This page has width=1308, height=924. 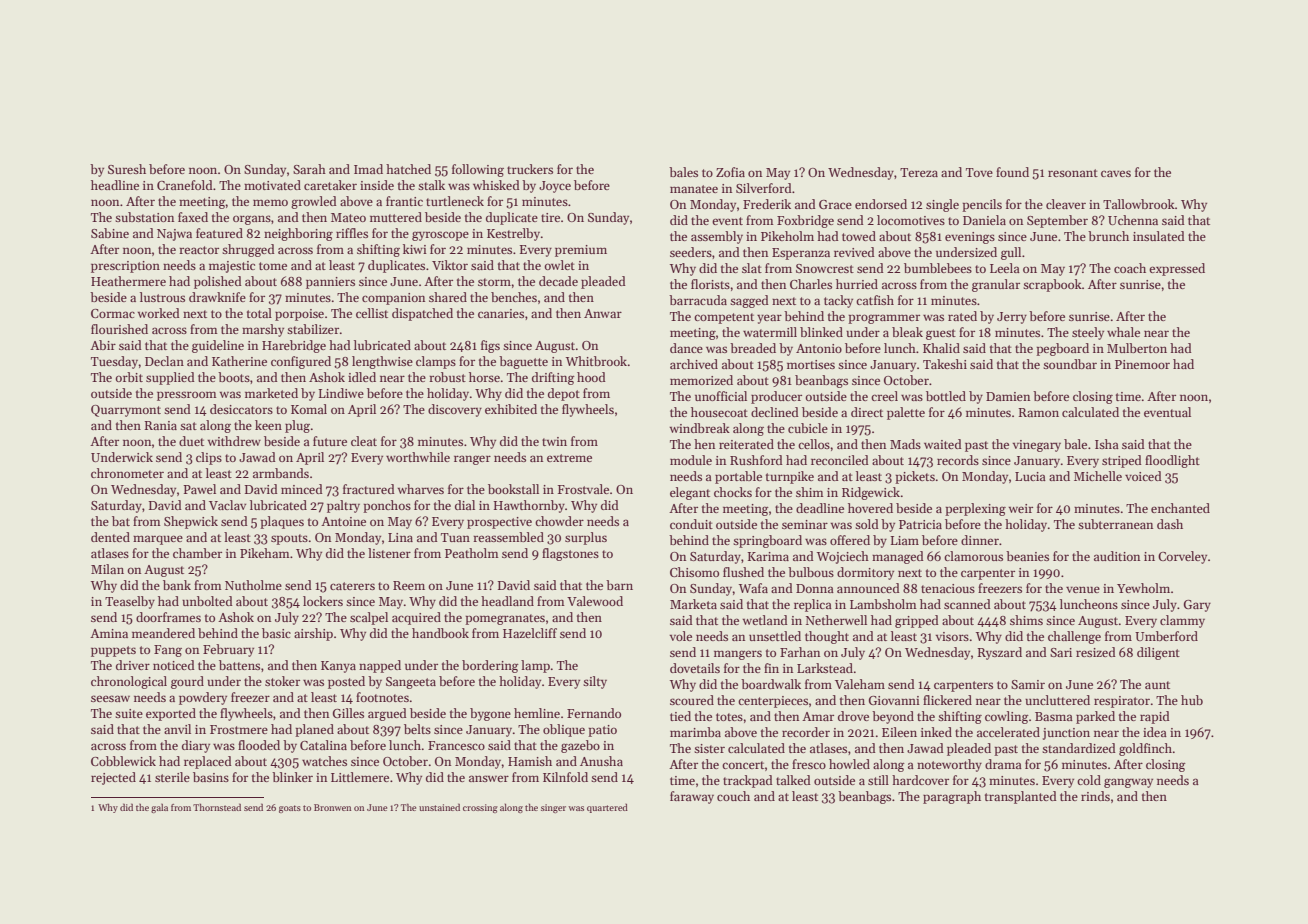 I want to click on hub, so click(x=1192, y=700).
